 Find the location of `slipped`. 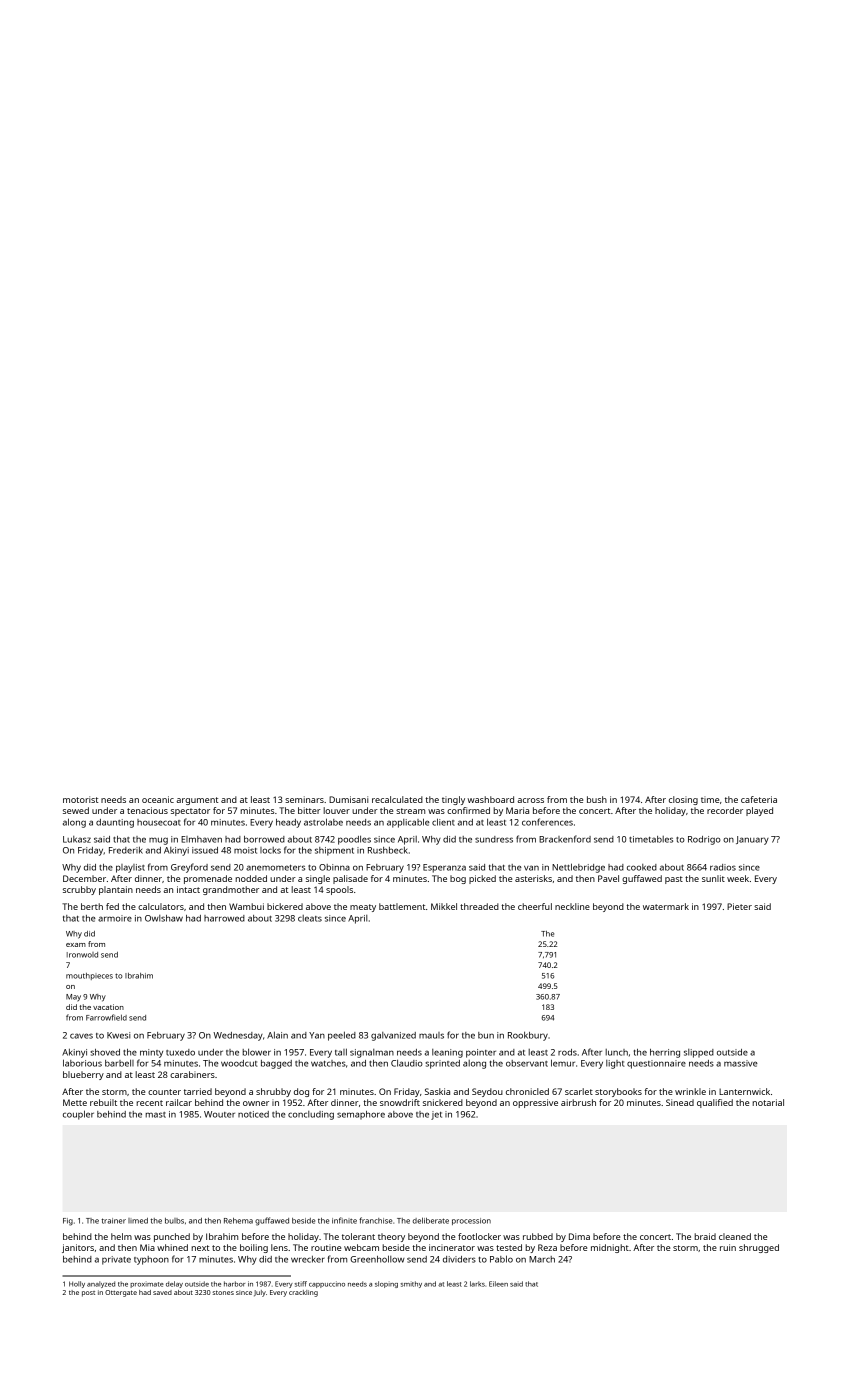

slipped is located at coordinates (699, 1053).
